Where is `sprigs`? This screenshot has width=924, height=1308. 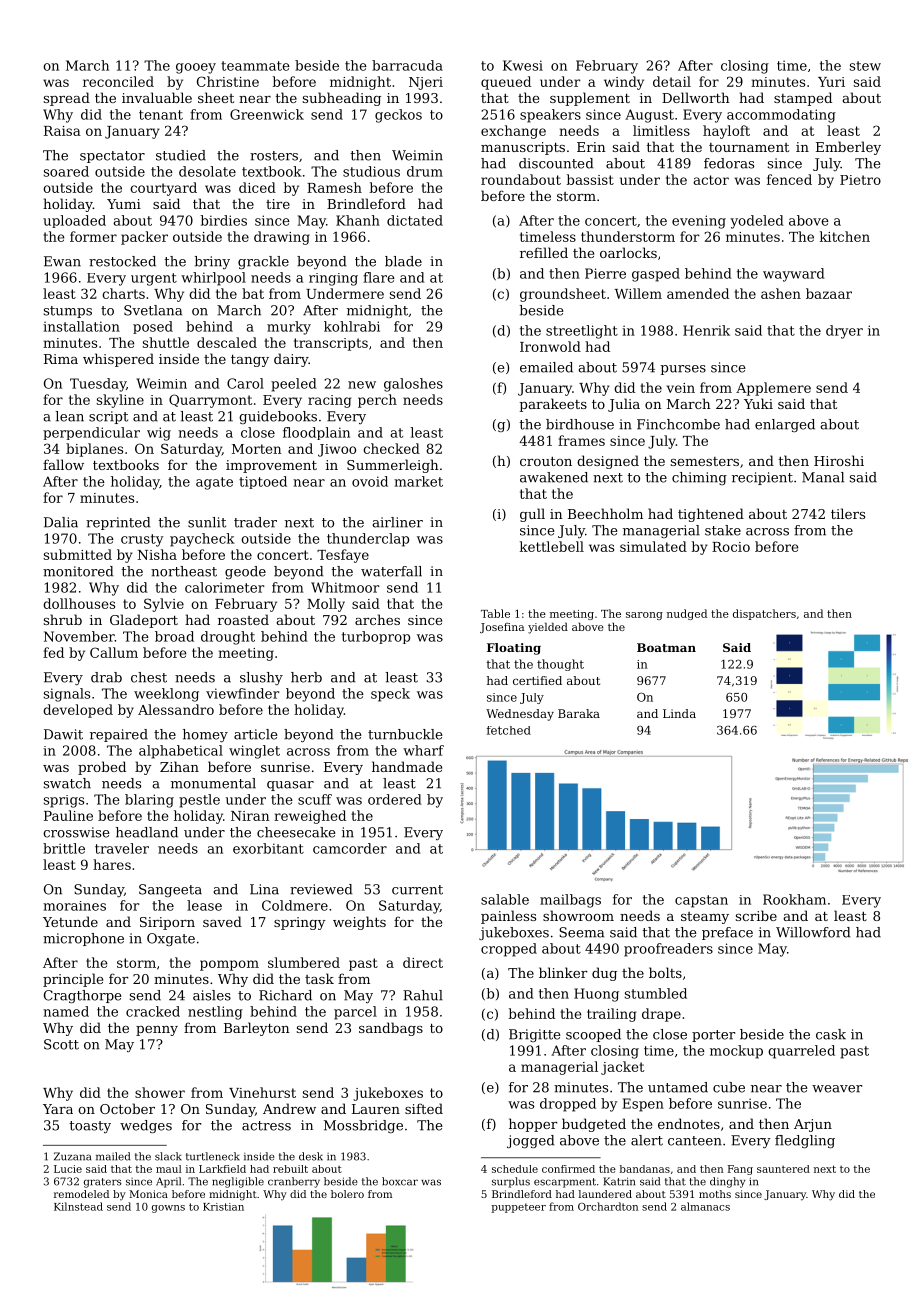
sprigs is located at coordinates (64, 801).
